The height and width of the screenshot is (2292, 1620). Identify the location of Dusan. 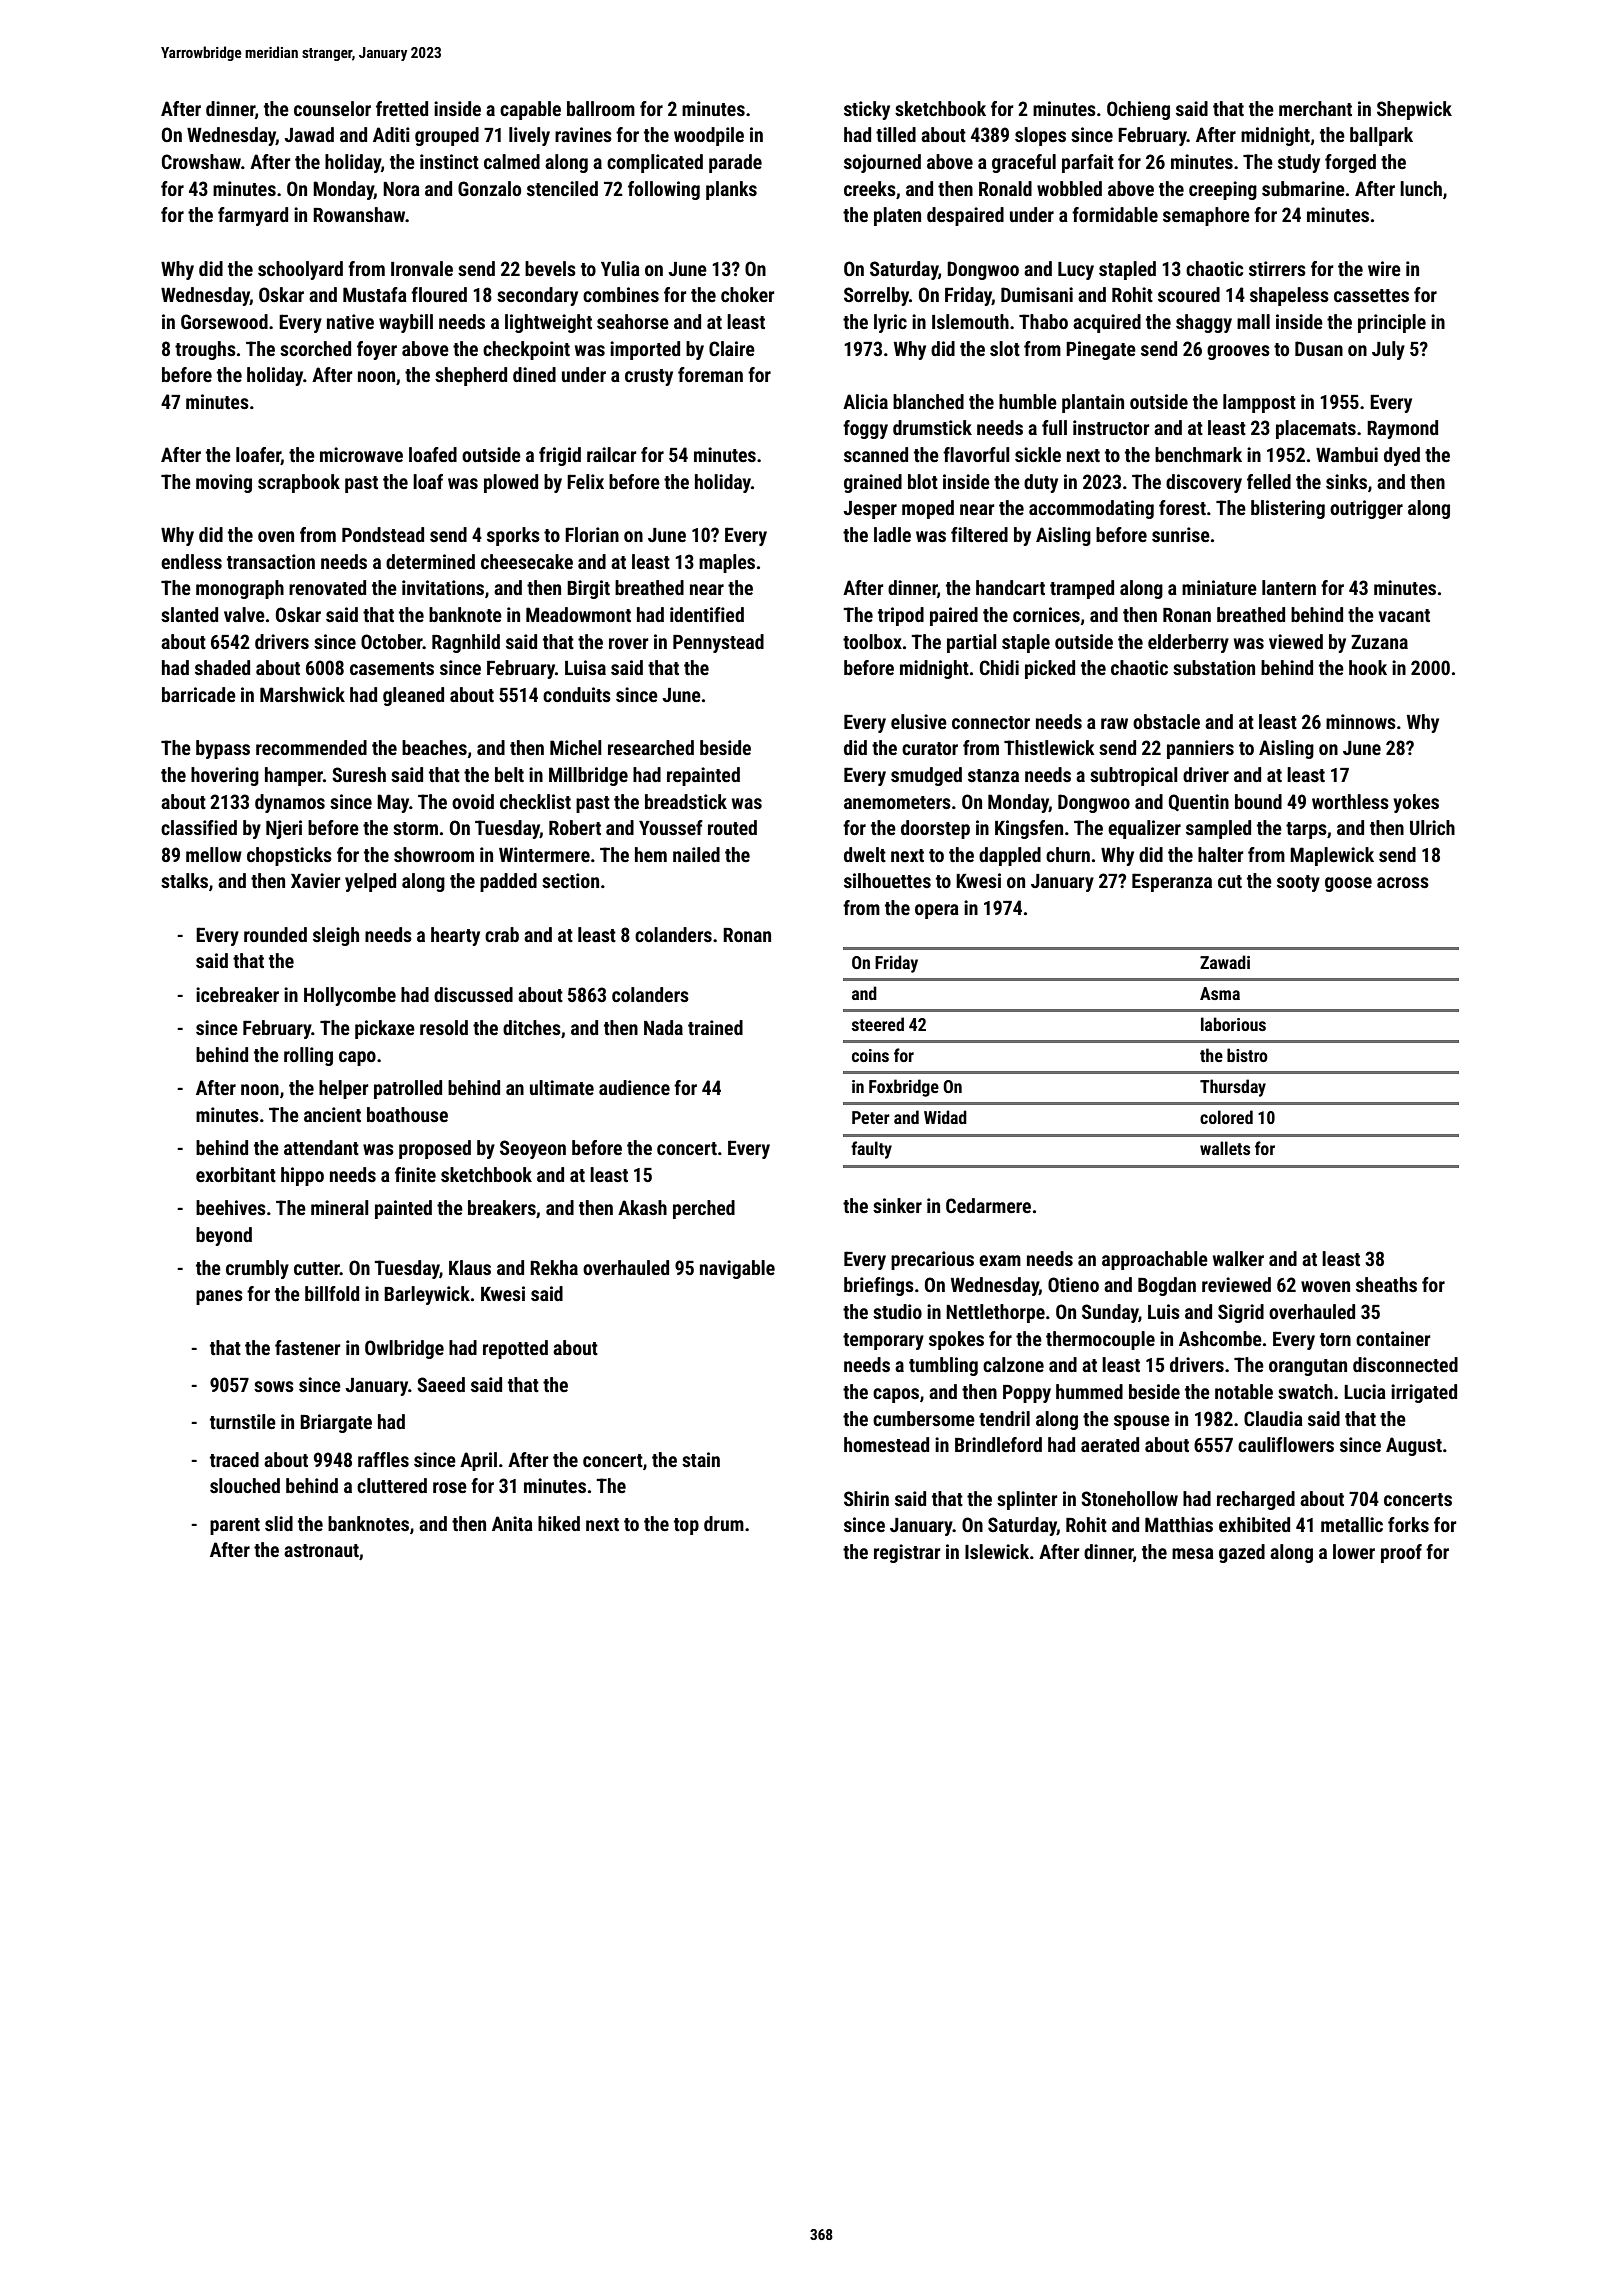
(1319, 348).
